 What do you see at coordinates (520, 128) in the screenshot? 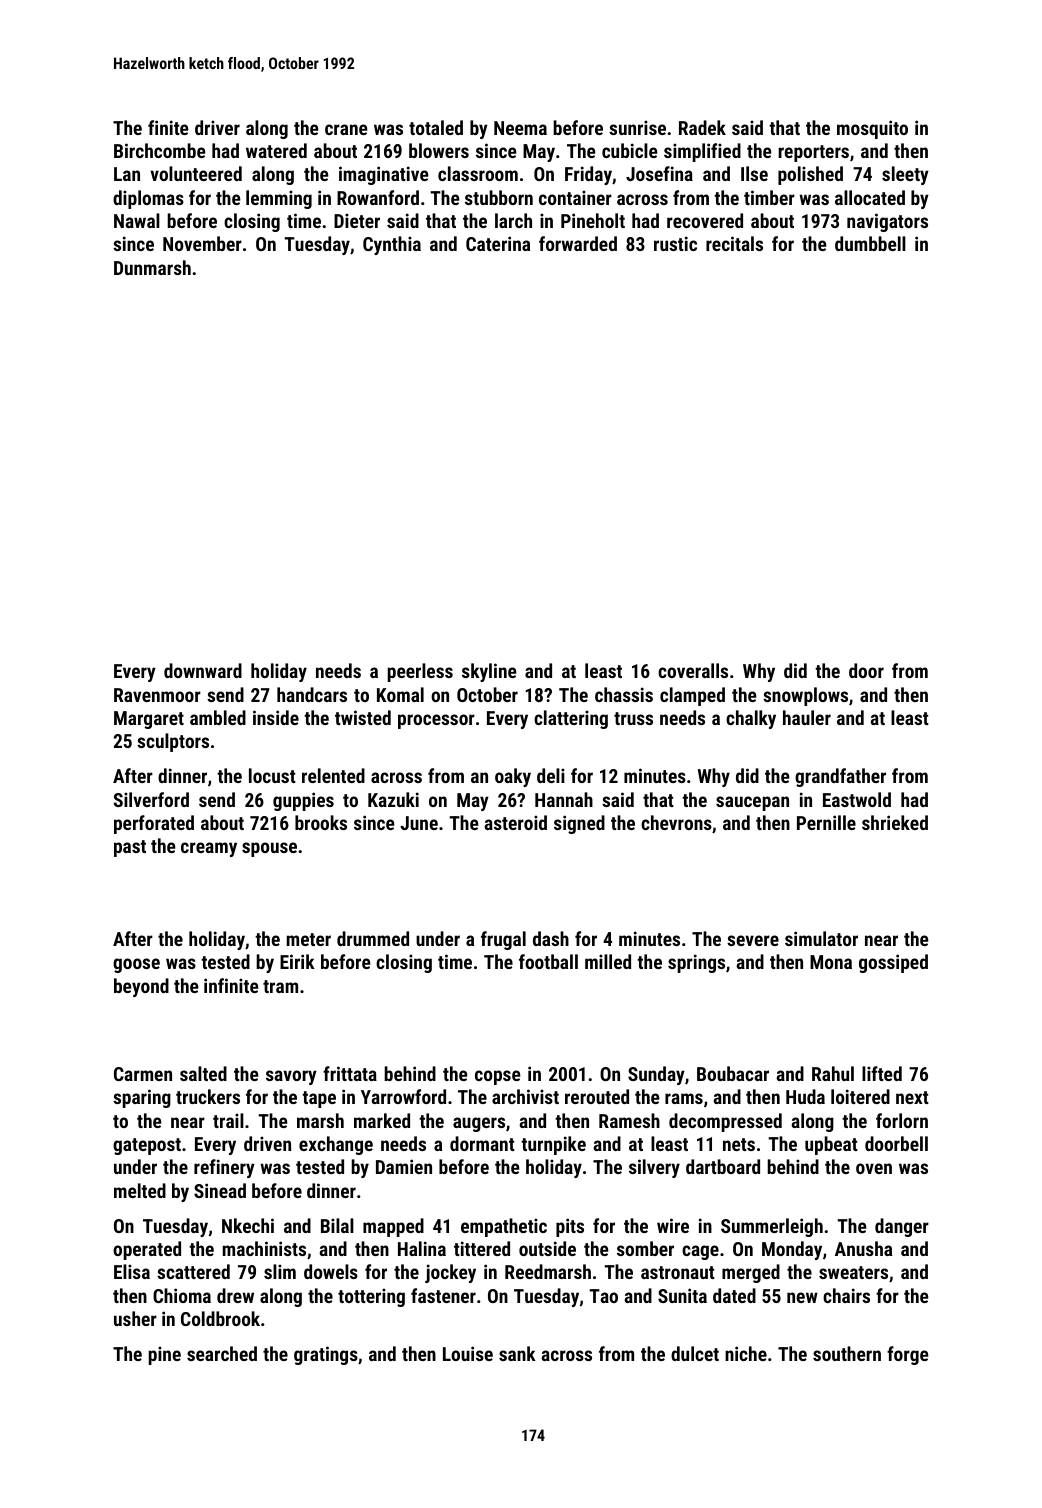
I see `Neema` at bounding box center [520, 128].
